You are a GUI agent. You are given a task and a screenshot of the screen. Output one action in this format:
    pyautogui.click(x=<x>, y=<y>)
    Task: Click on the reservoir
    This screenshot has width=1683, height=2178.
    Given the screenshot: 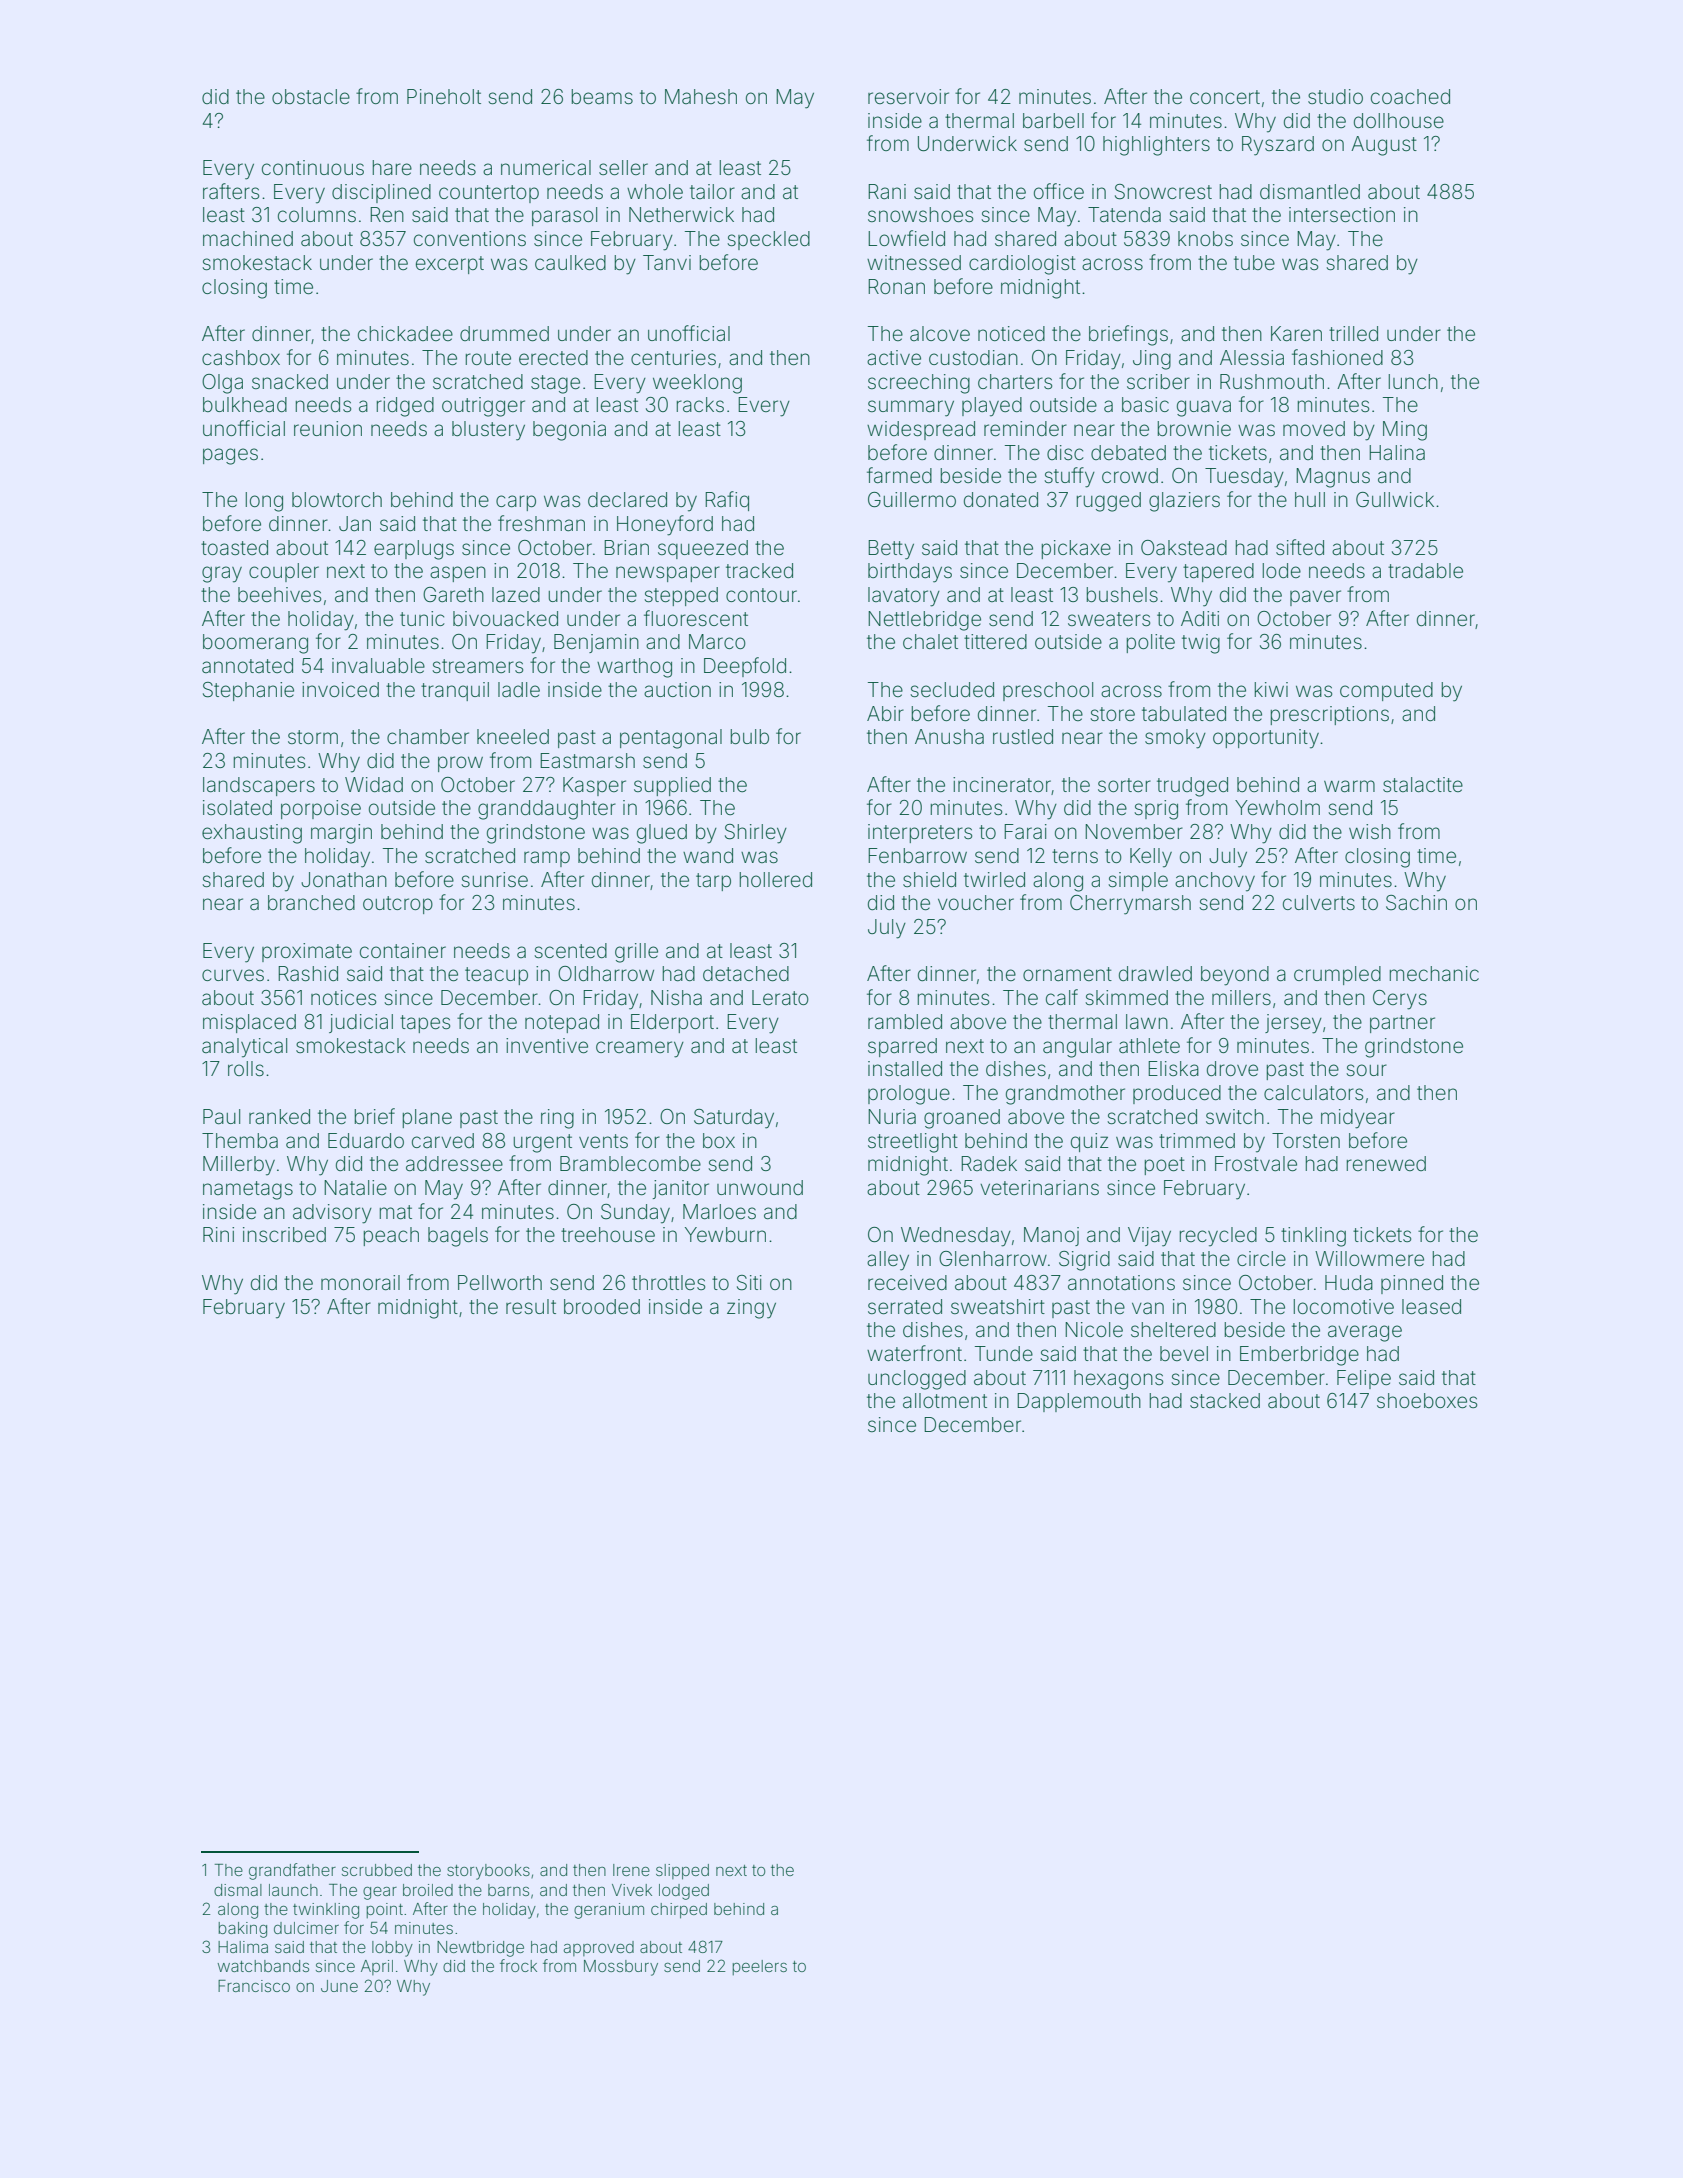 What is the action you would take?
    pyautogui.click(x=908, y=96)
